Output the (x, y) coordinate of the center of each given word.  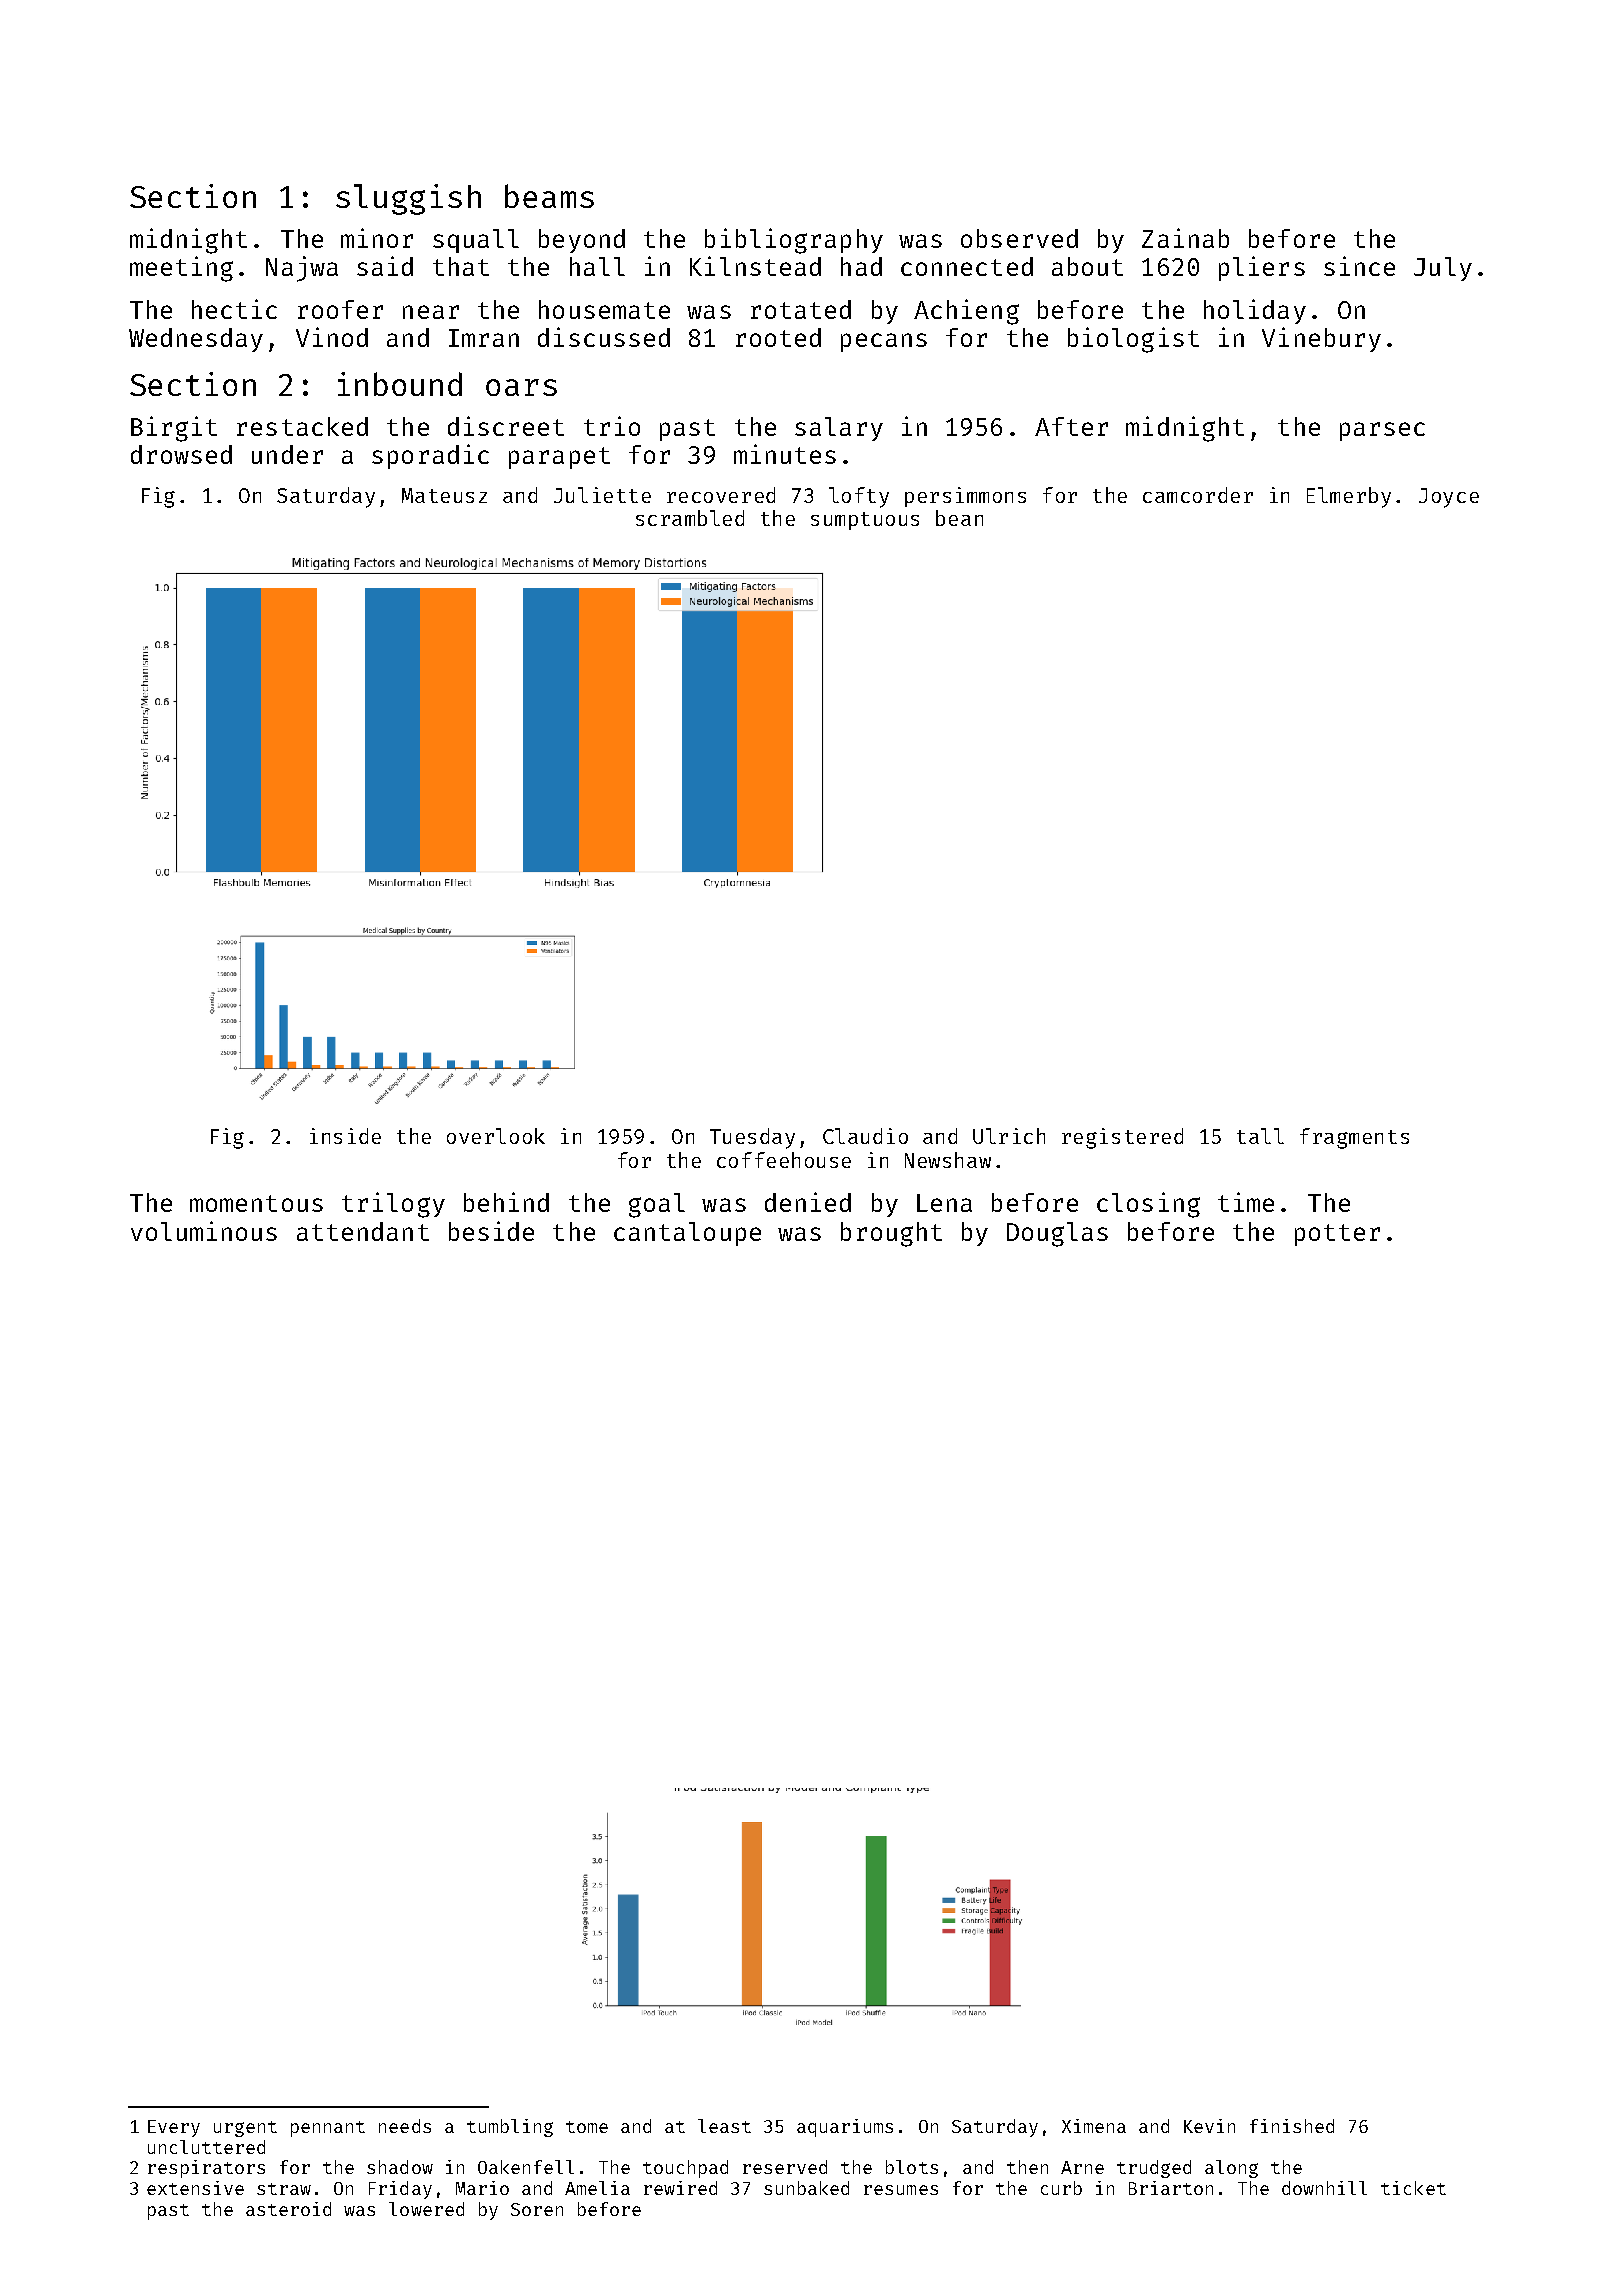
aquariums (845, 2128)
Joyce (1449, 498)
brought (891, 1234)
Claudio (865, 1136)
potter (1337, 1235)
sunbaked (806, 2188)
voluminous (204, 1231)
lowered (426, 2209)
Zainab (1185, 238)
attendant (363, 1231)
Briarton (1171, 2188)
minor (377, 238)
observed (1019, 238)
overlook (496, 1136)
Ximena (1094, 2126)
